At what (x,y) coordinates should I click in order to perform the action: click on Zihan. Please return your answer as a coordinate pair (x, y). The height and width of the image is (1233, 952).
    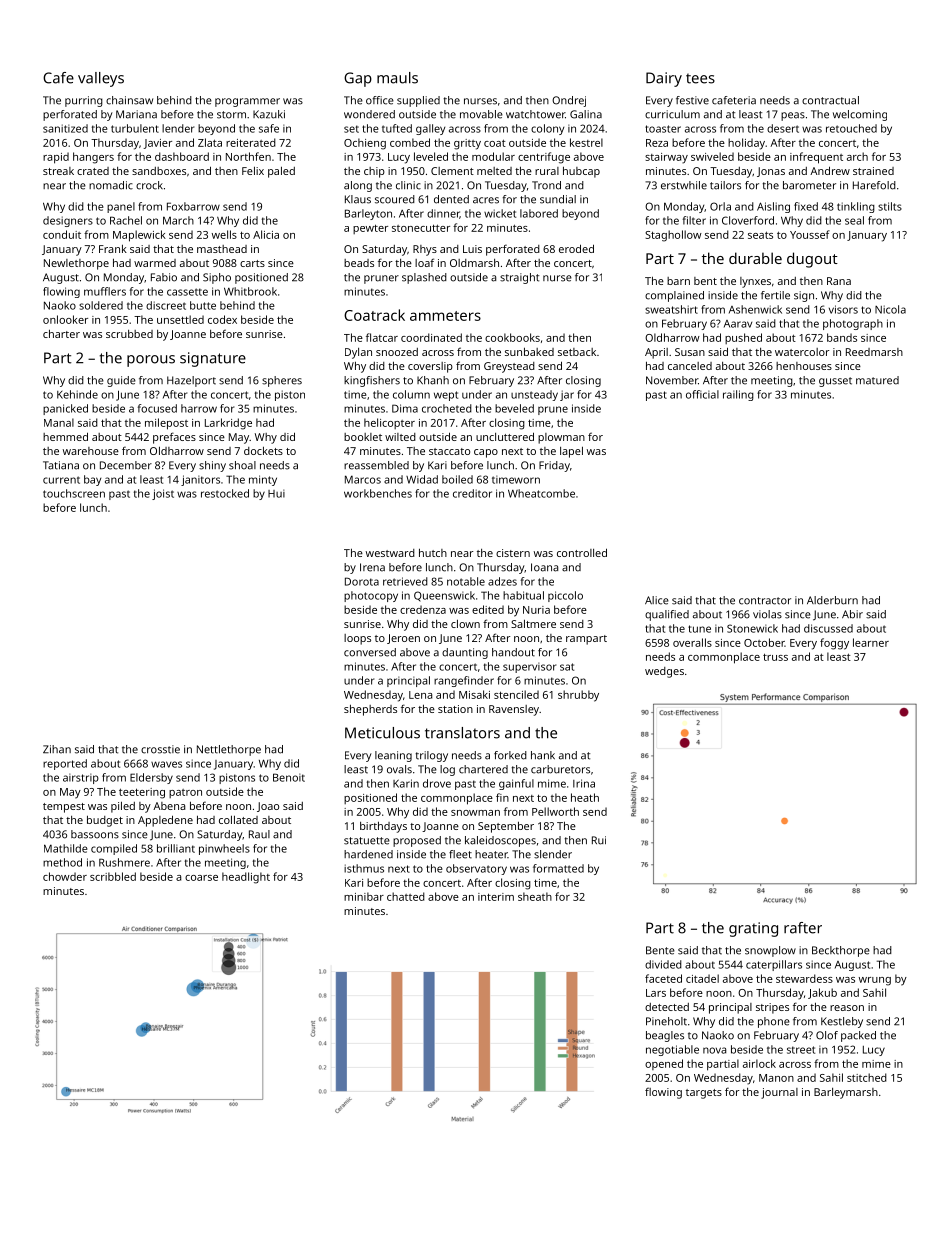
    Looking at the image, I should click on (57, 749).
